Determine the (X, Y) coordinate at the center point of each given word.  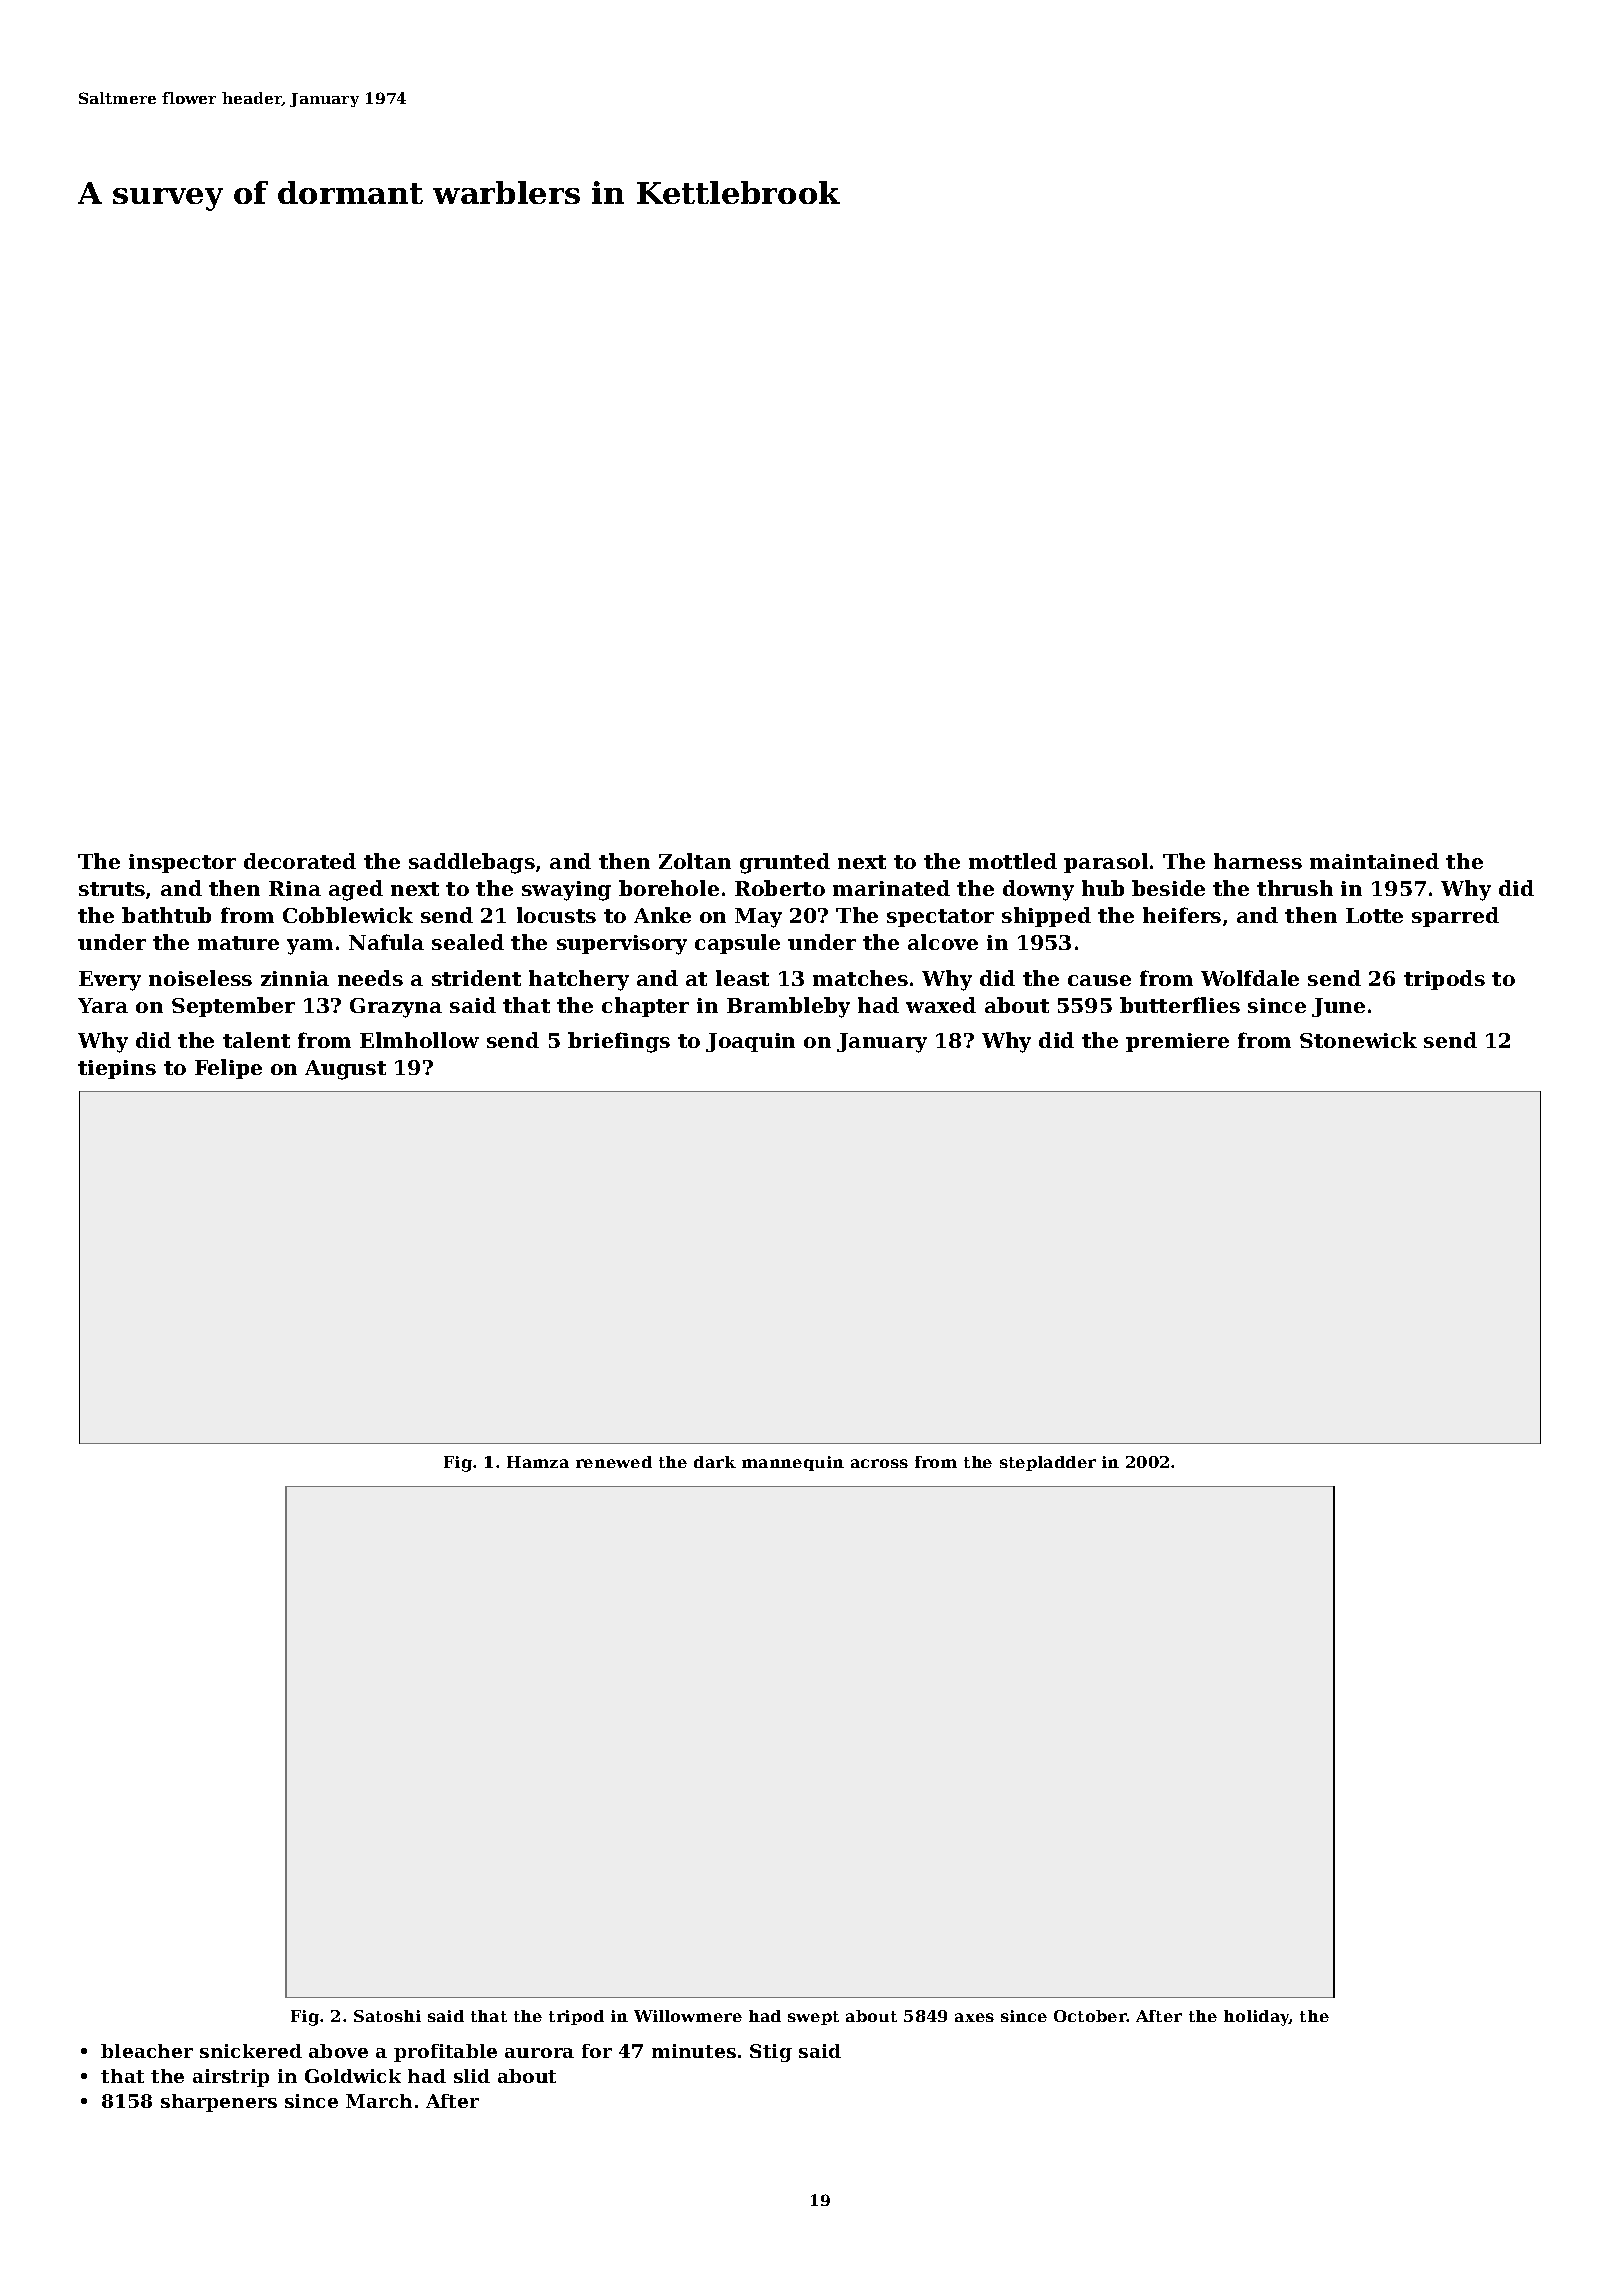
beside (1168, 888)
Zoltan (695, 861)
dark (715, 1462)
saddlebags (472, 863)
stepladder (1048, 1463)
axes (974, 2017)
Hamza (538, 1462)
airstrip (231, 2078)
